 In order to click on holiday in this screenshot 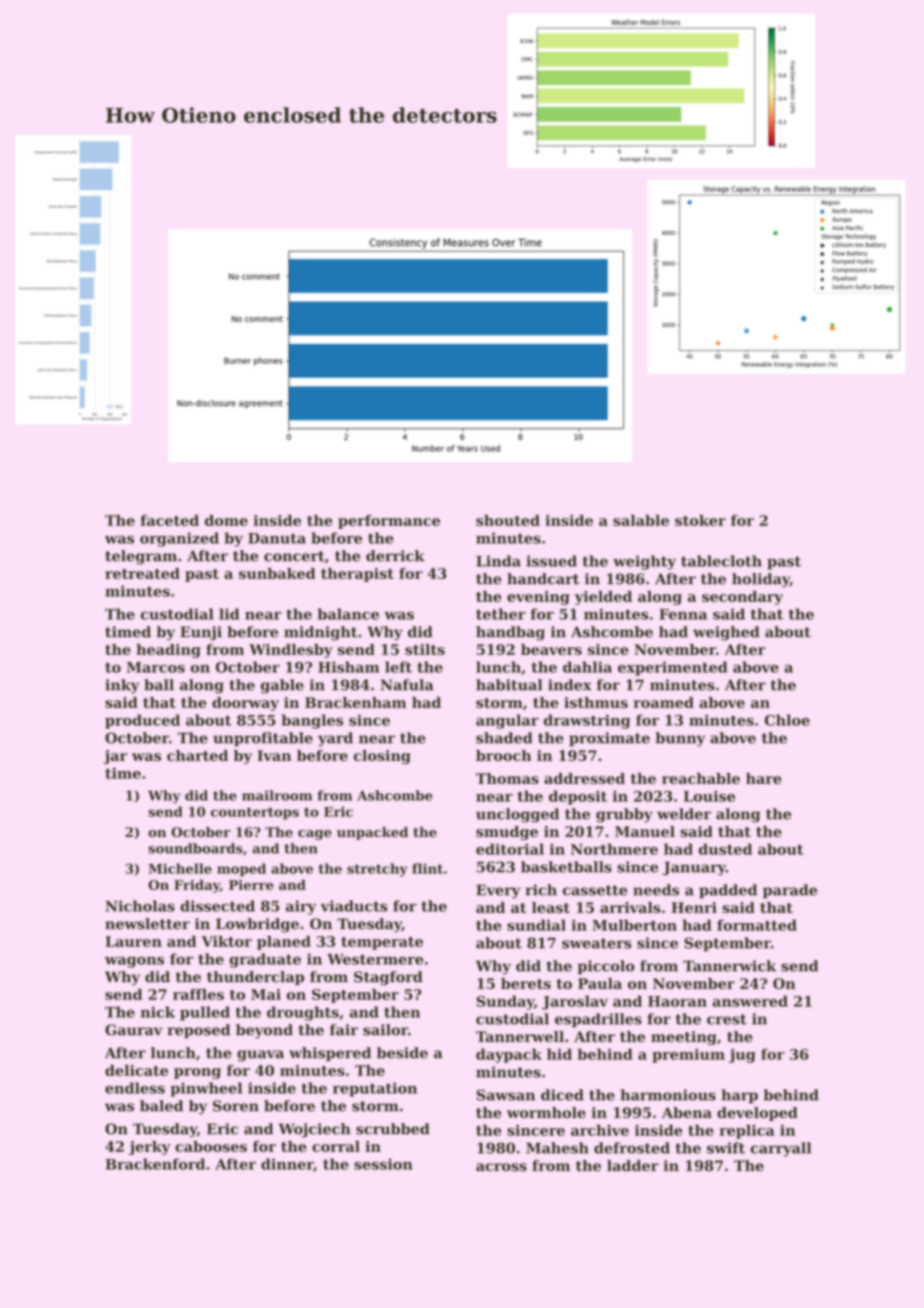, I will do `click(761, 580)`.
